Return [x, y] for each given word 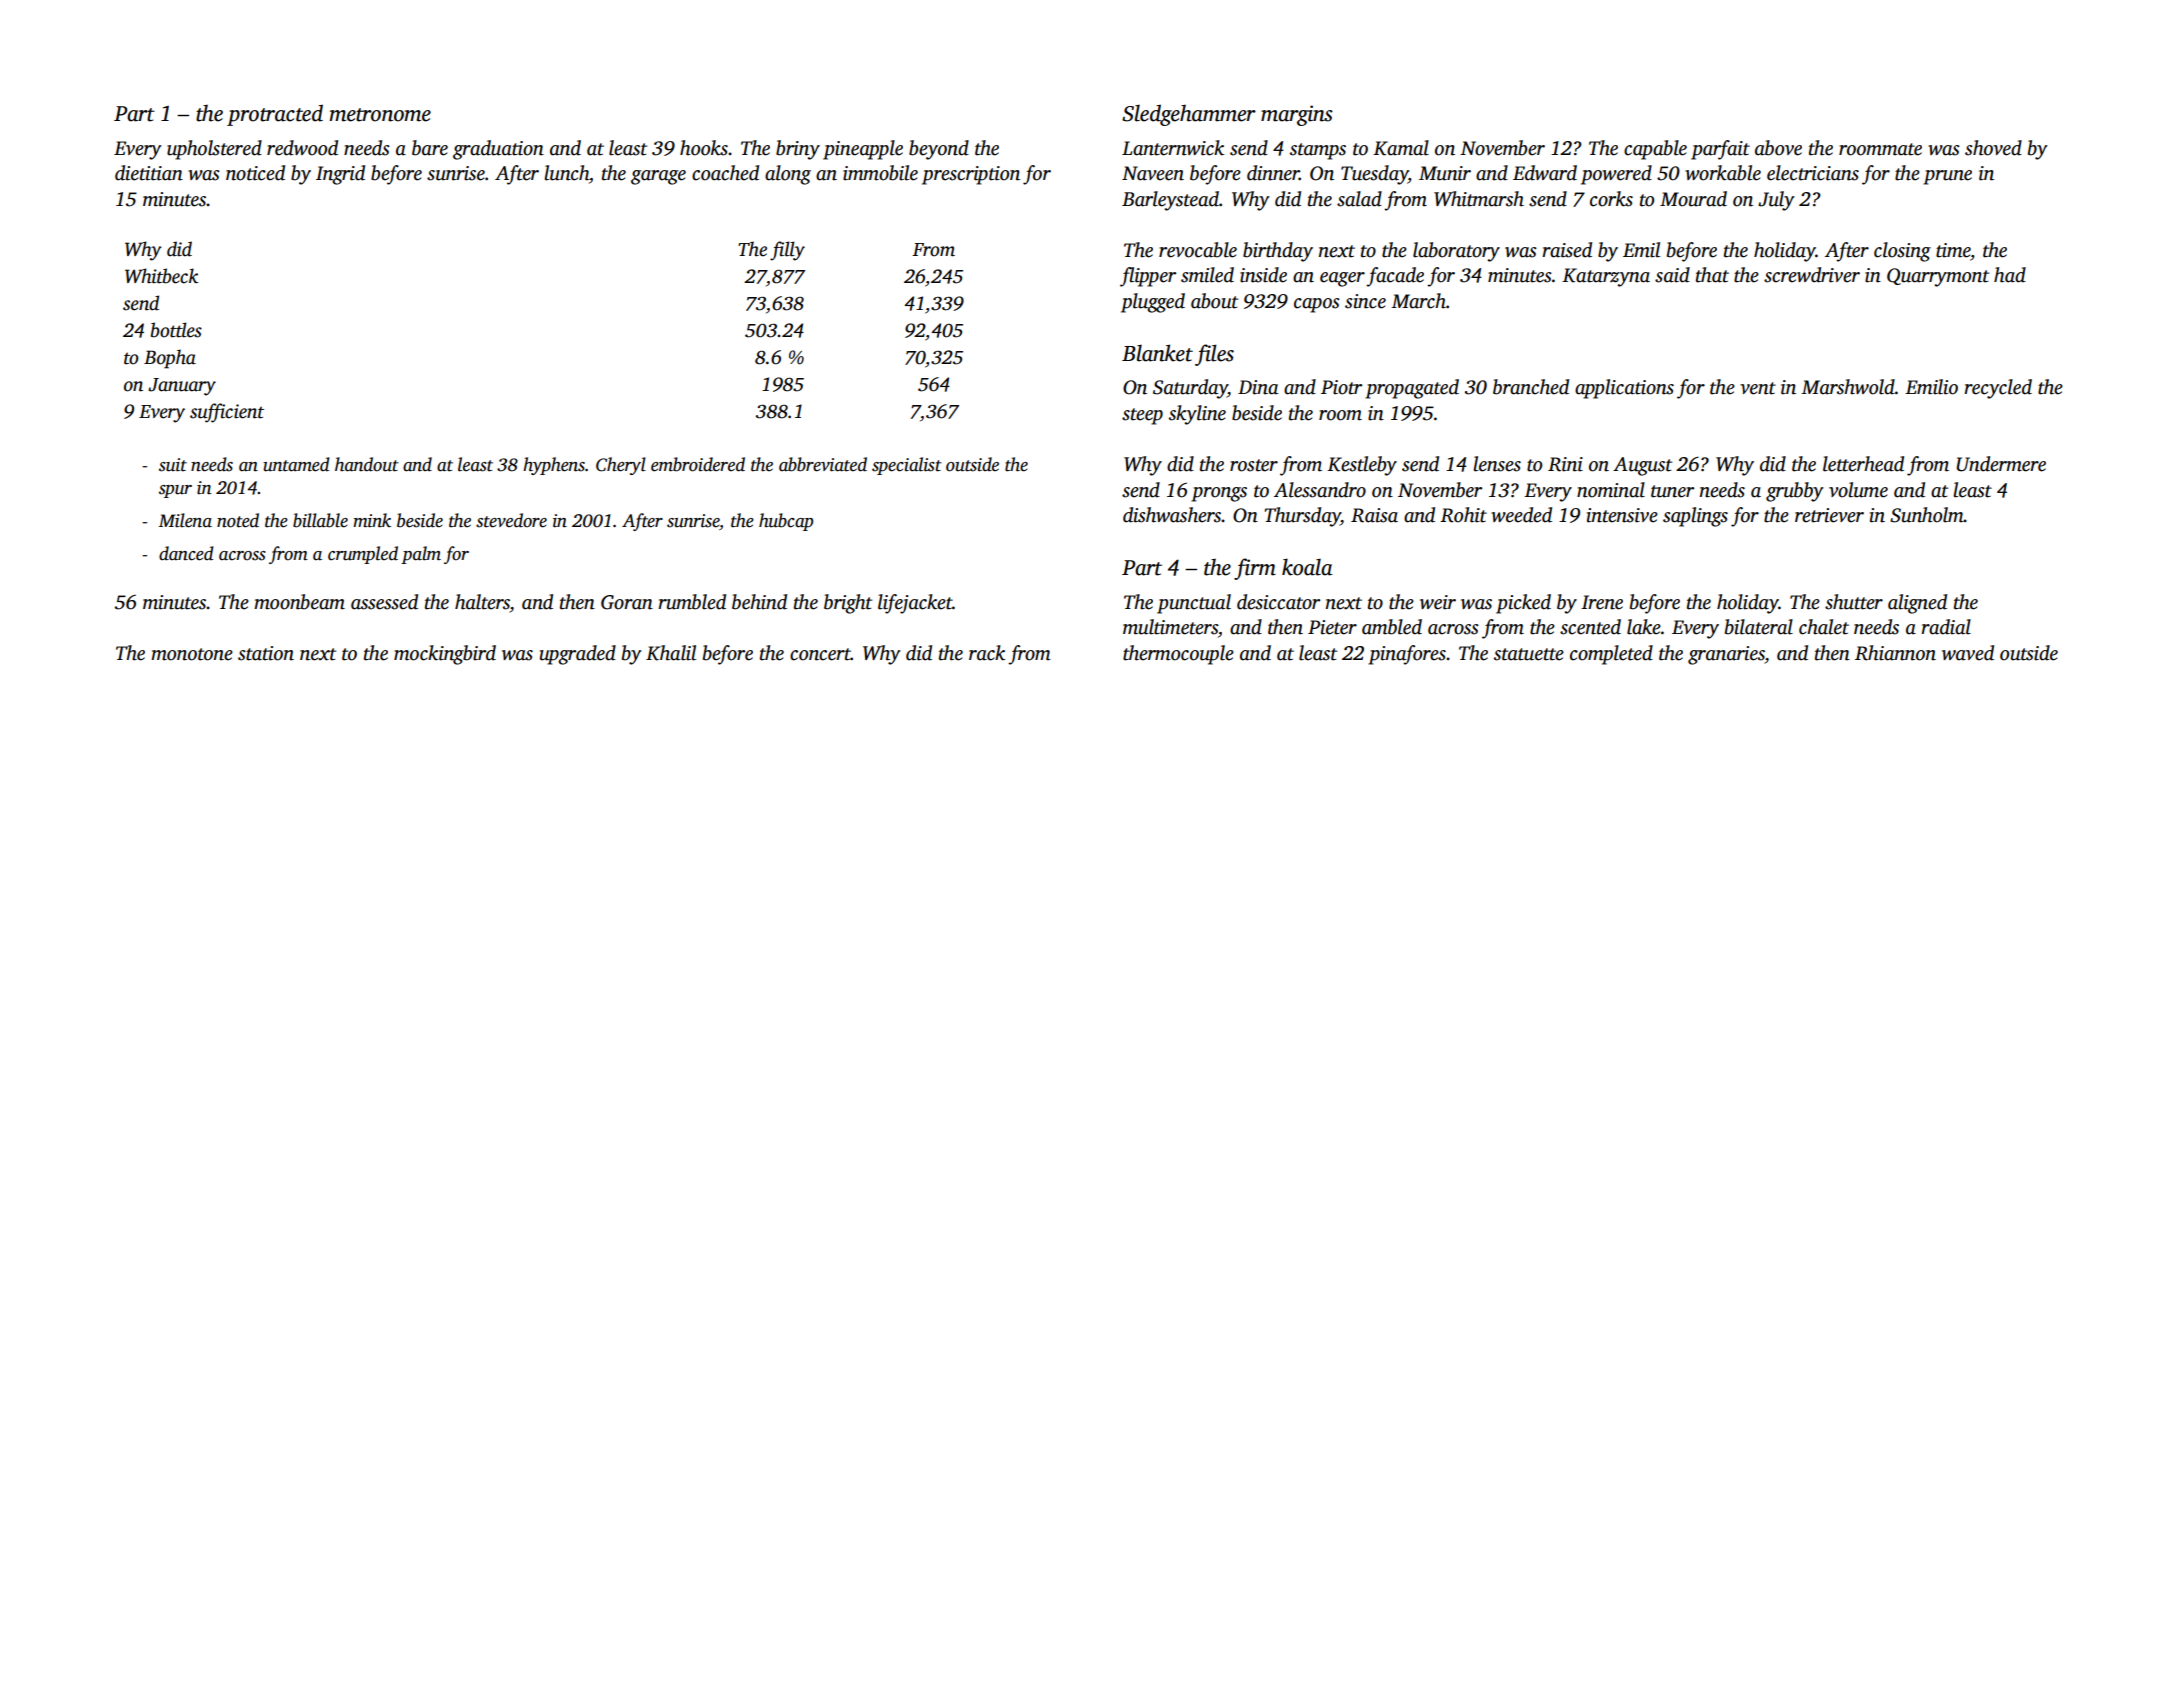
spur [175, 491]
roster [1254, 465]
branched [1531, 387]
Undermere [2001, 464]
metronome [380, 115]
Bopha [170, 359]
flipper [1148, 277]
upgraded [578, 655]
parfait [1720, 150]
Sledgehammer [1189, 115]
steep [1142, 416]
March [1418, 301]
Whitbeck [161, 276]
